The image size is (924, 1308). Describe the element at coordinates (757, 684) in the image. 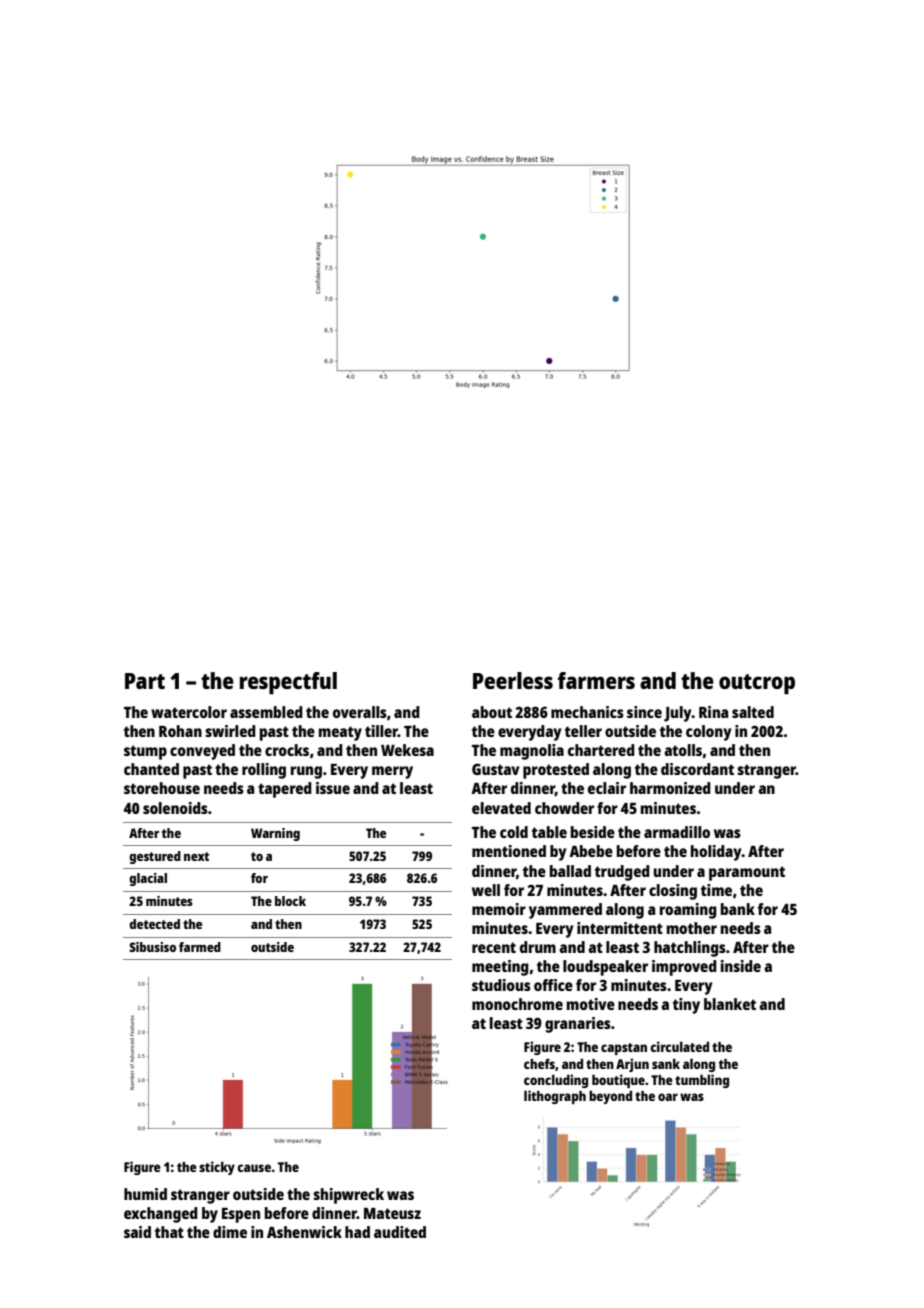

I see `outcrop` at that location.
